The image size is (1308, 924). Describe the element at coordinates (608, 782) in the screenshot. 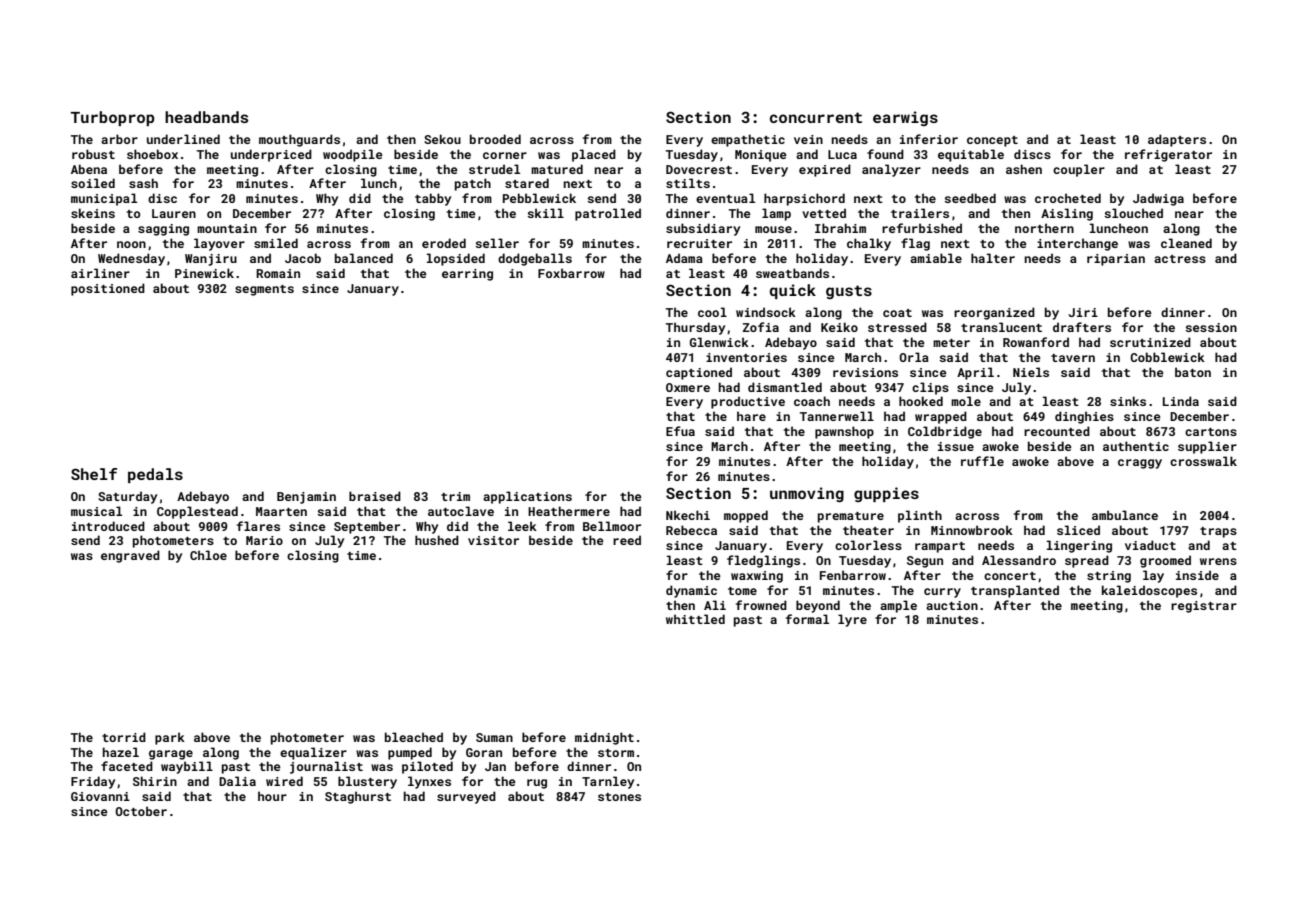

I see `Tarnley` at that location.
